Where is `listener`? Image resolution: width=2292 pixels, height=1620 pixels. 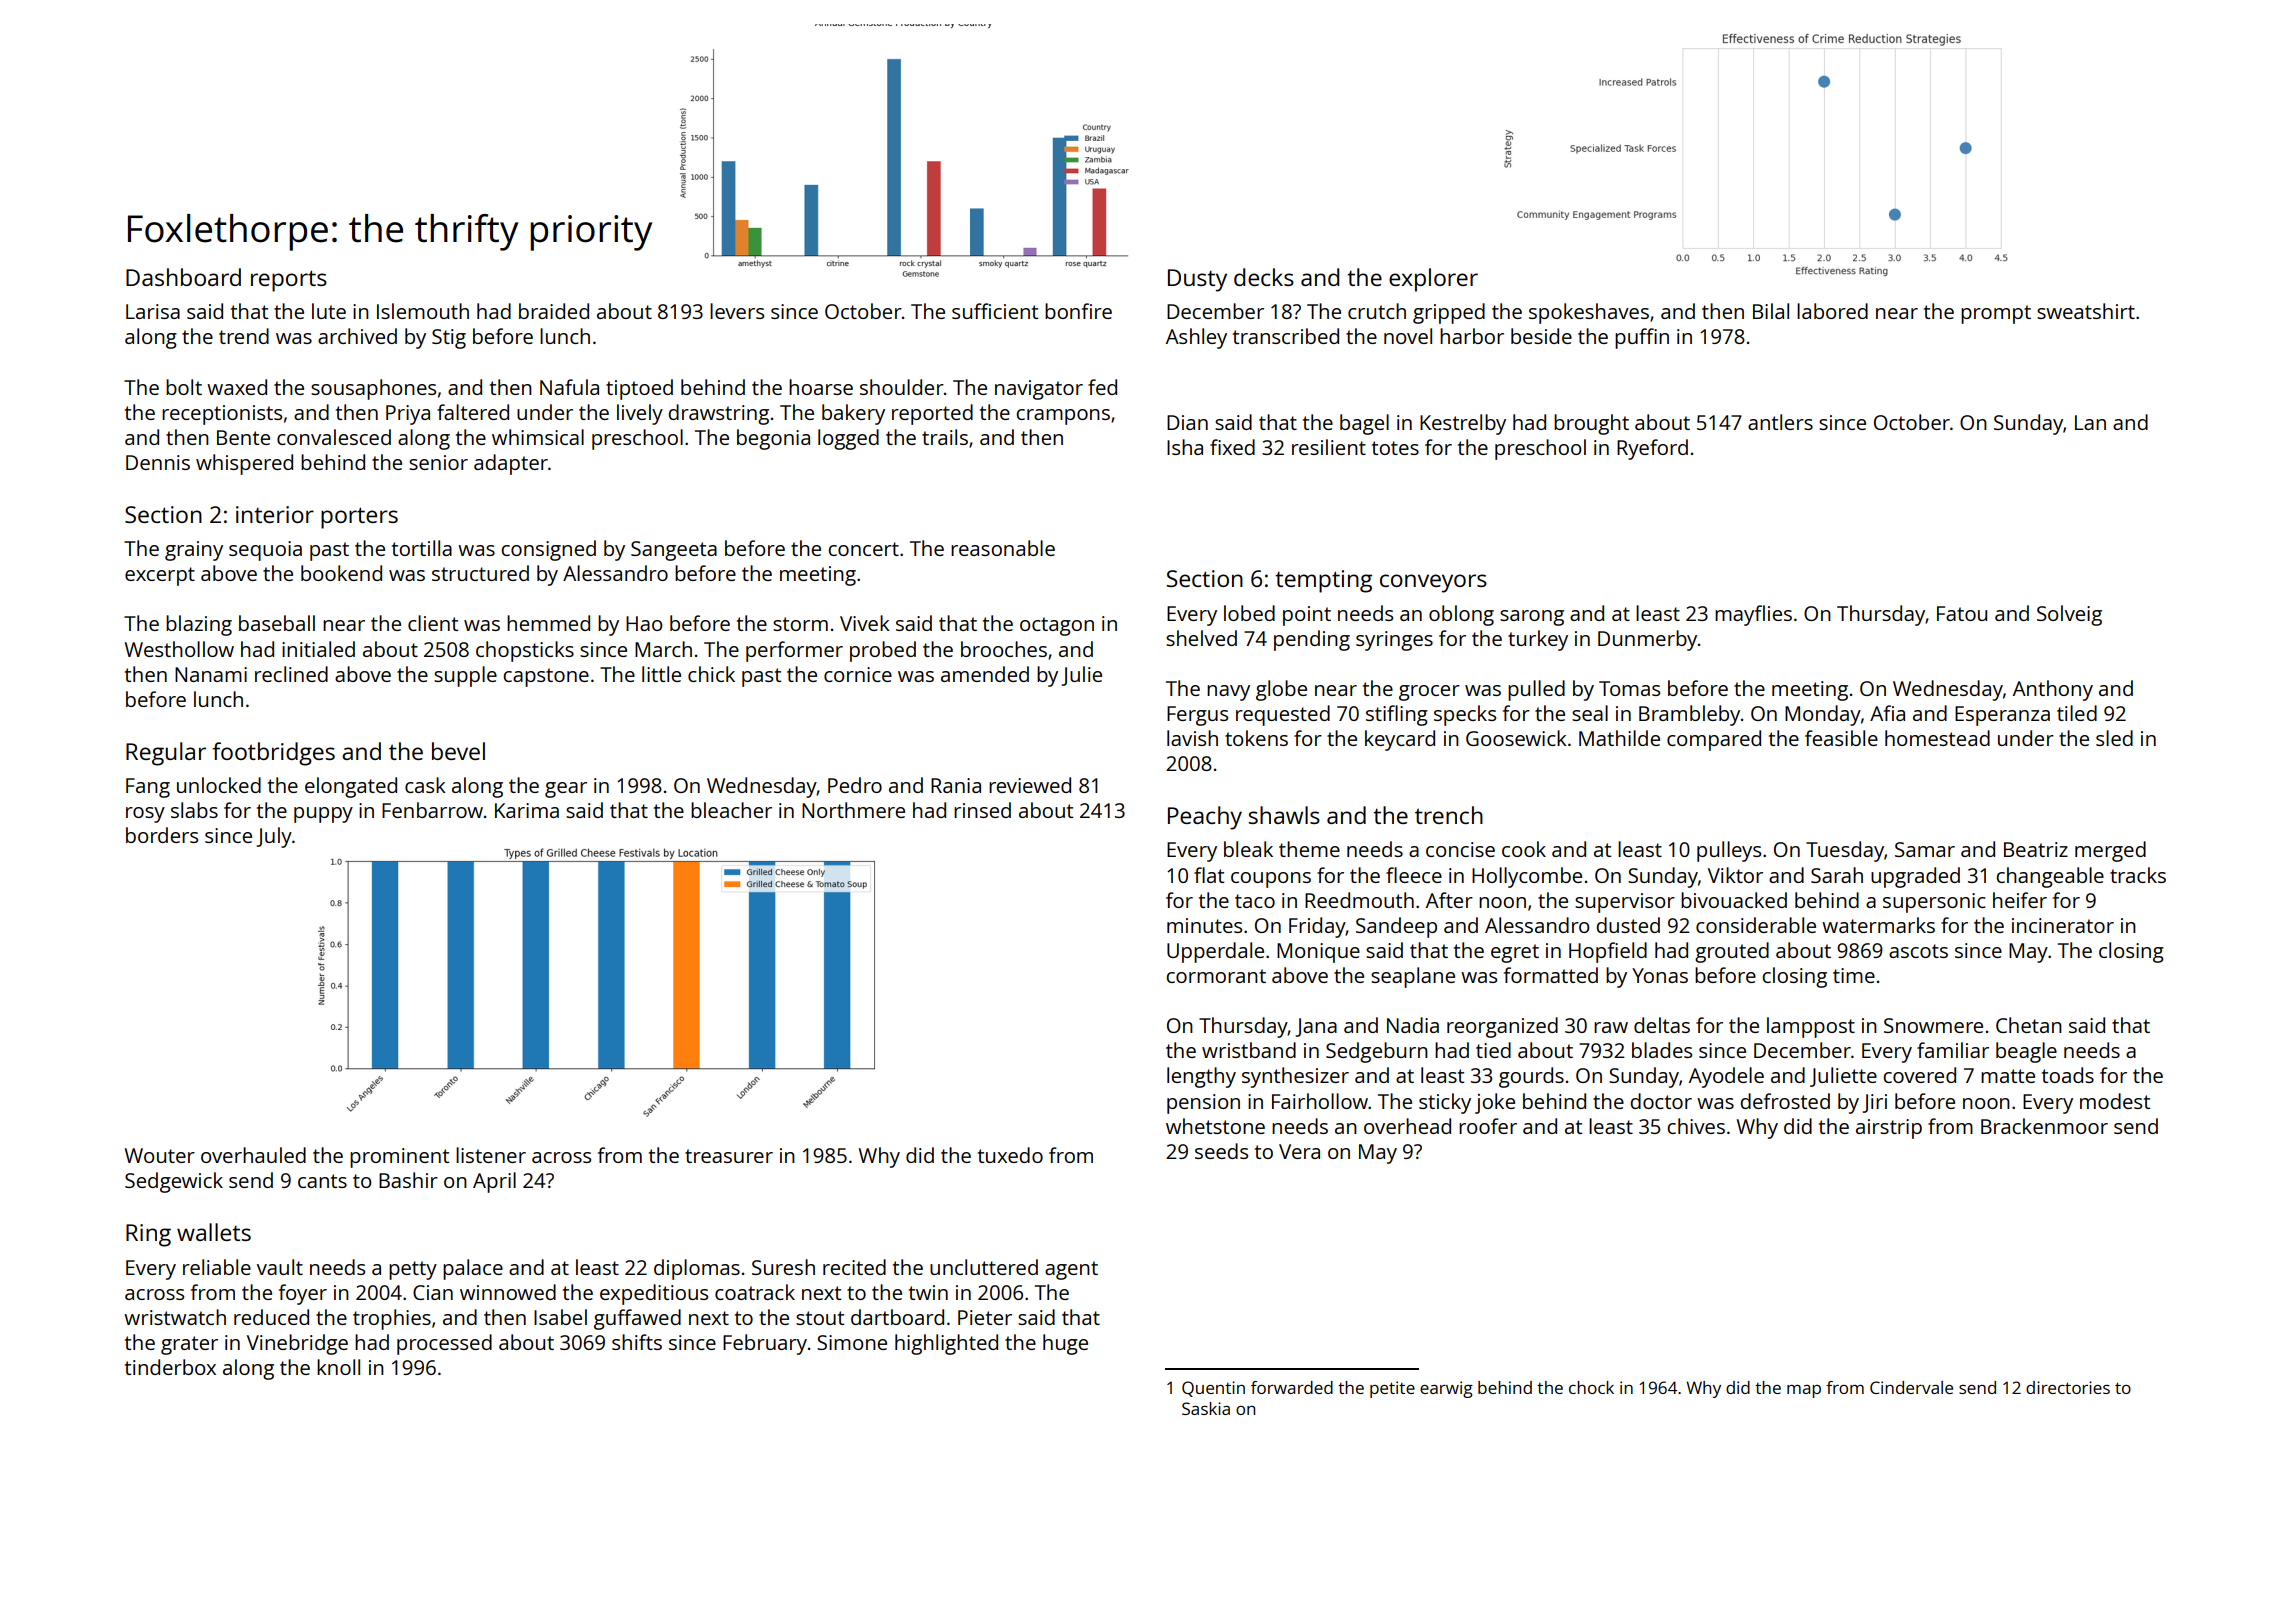 listener is located at coordinates (491, 1155).
